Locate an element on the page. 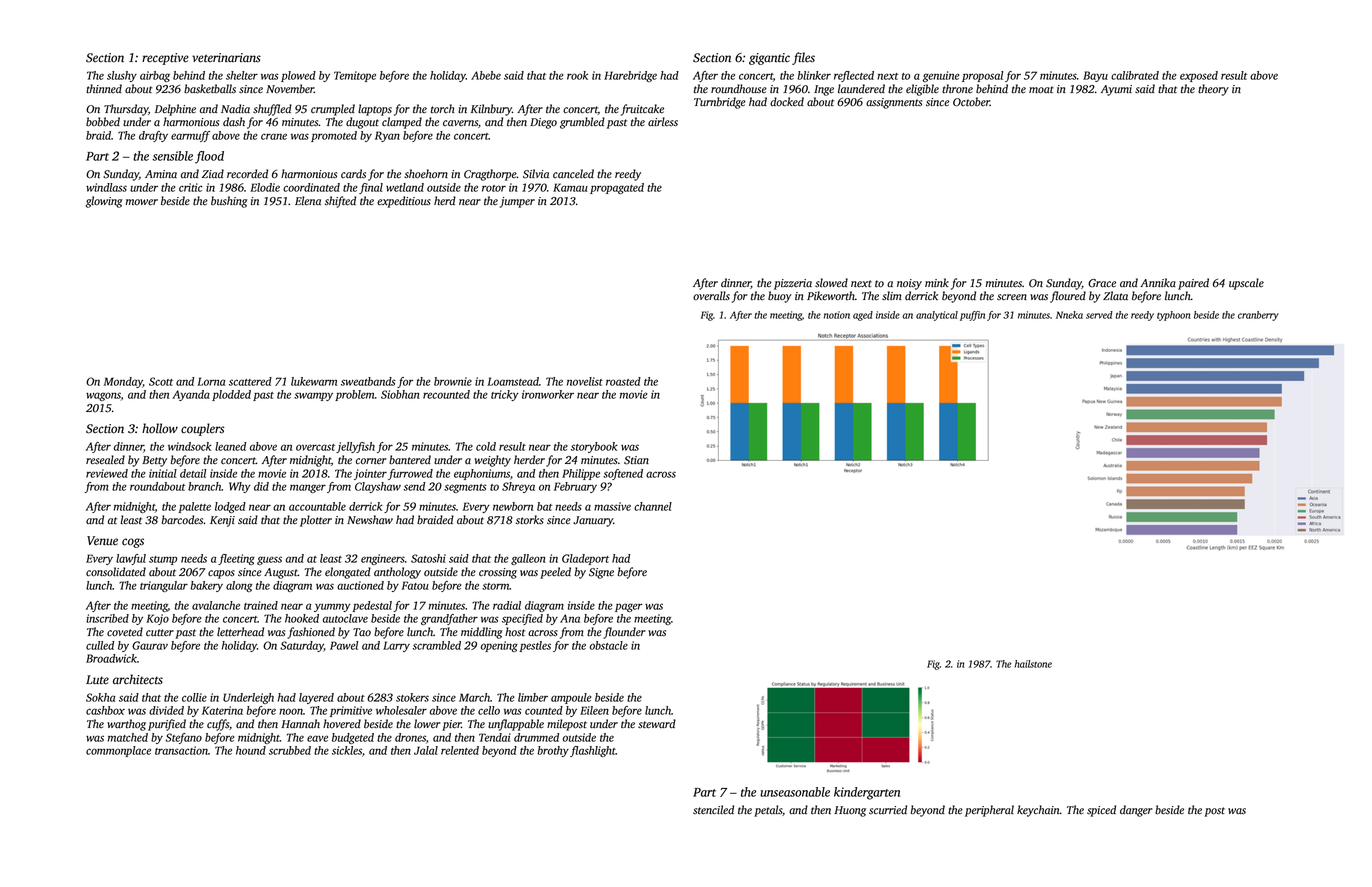  fashioned is located at coordinates (311, 633).
